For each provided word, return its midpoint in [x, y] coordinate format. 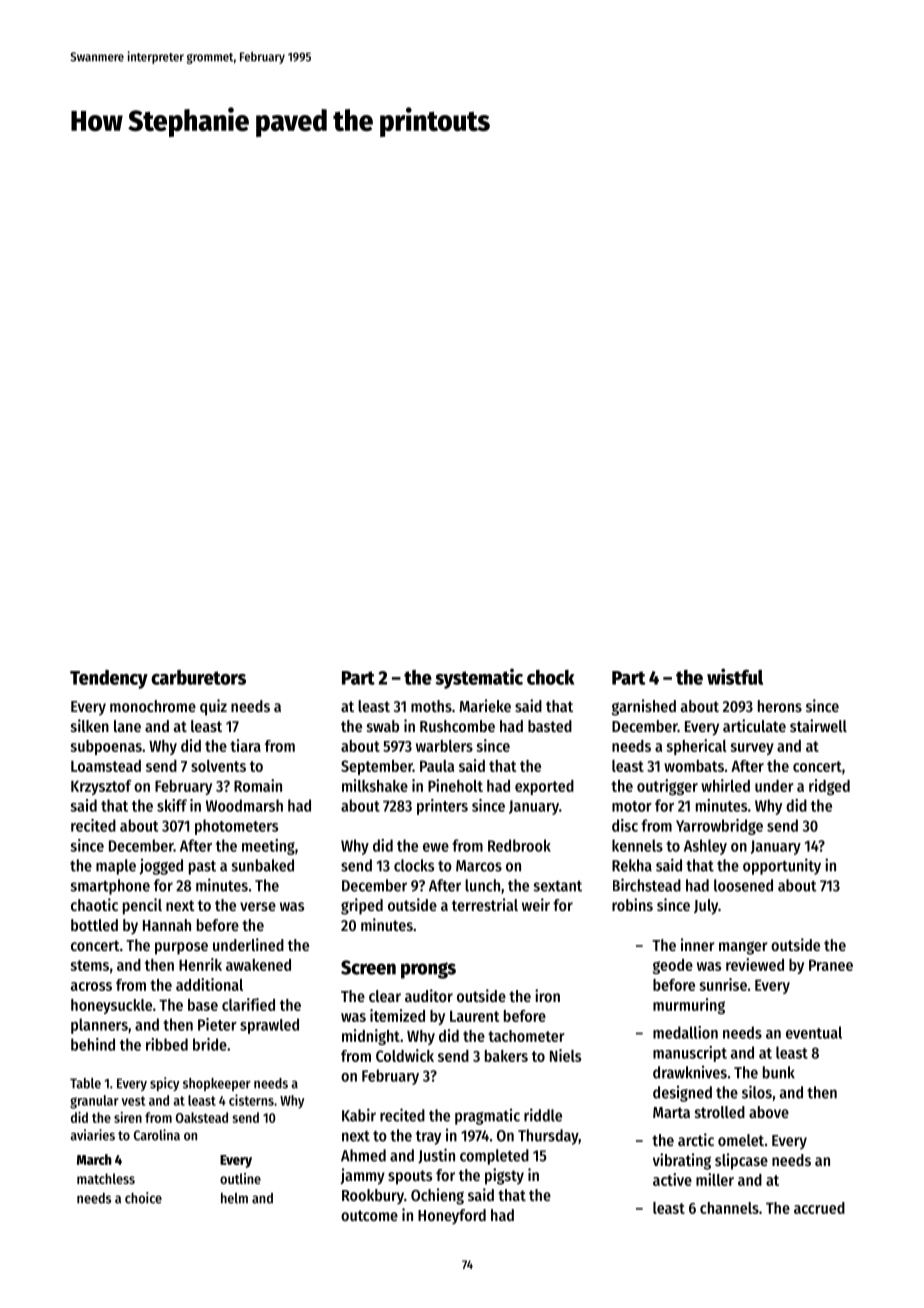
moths [431, 706]
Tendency [109, 679]
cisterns [251, 1100]
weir [536, 904]
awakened [258, 965]
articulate [754, 725]
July [706, 907]
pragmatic [487, 1116]
